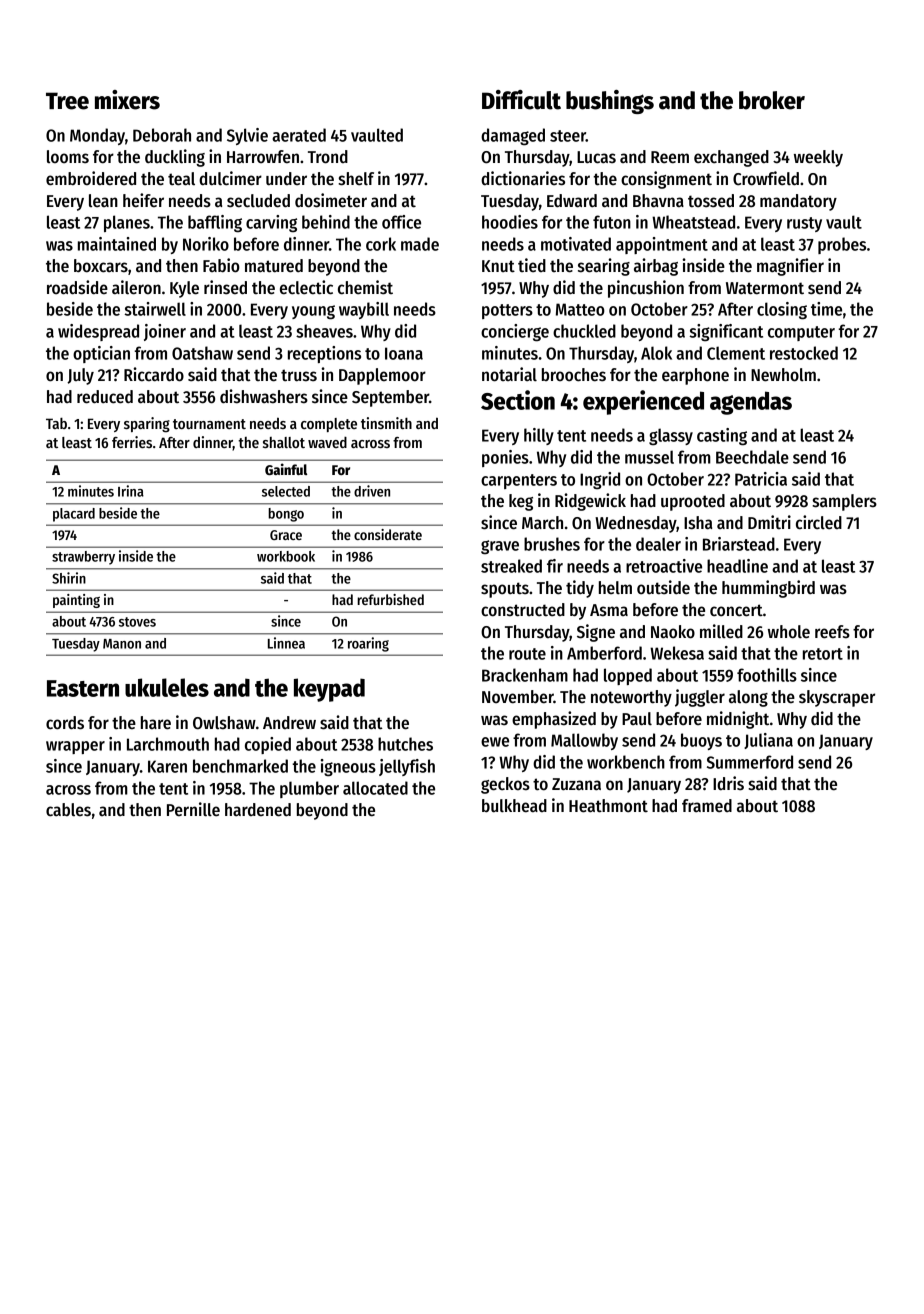 The image size is (924, 1314). Describe the element at coordinates (752, 457) in the image. I see `Beechdale` at that location.
